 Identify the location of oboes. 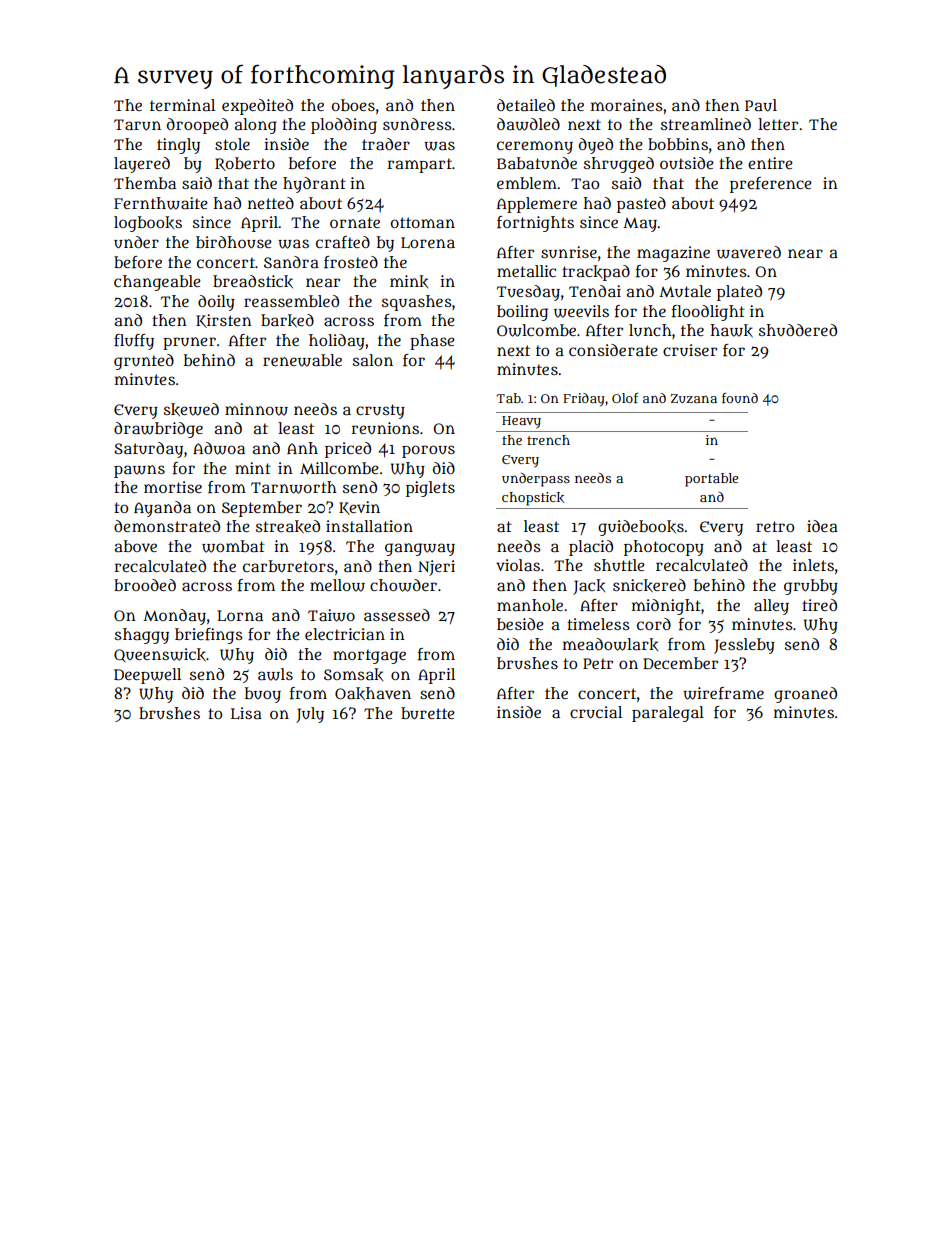
(353, 105).
